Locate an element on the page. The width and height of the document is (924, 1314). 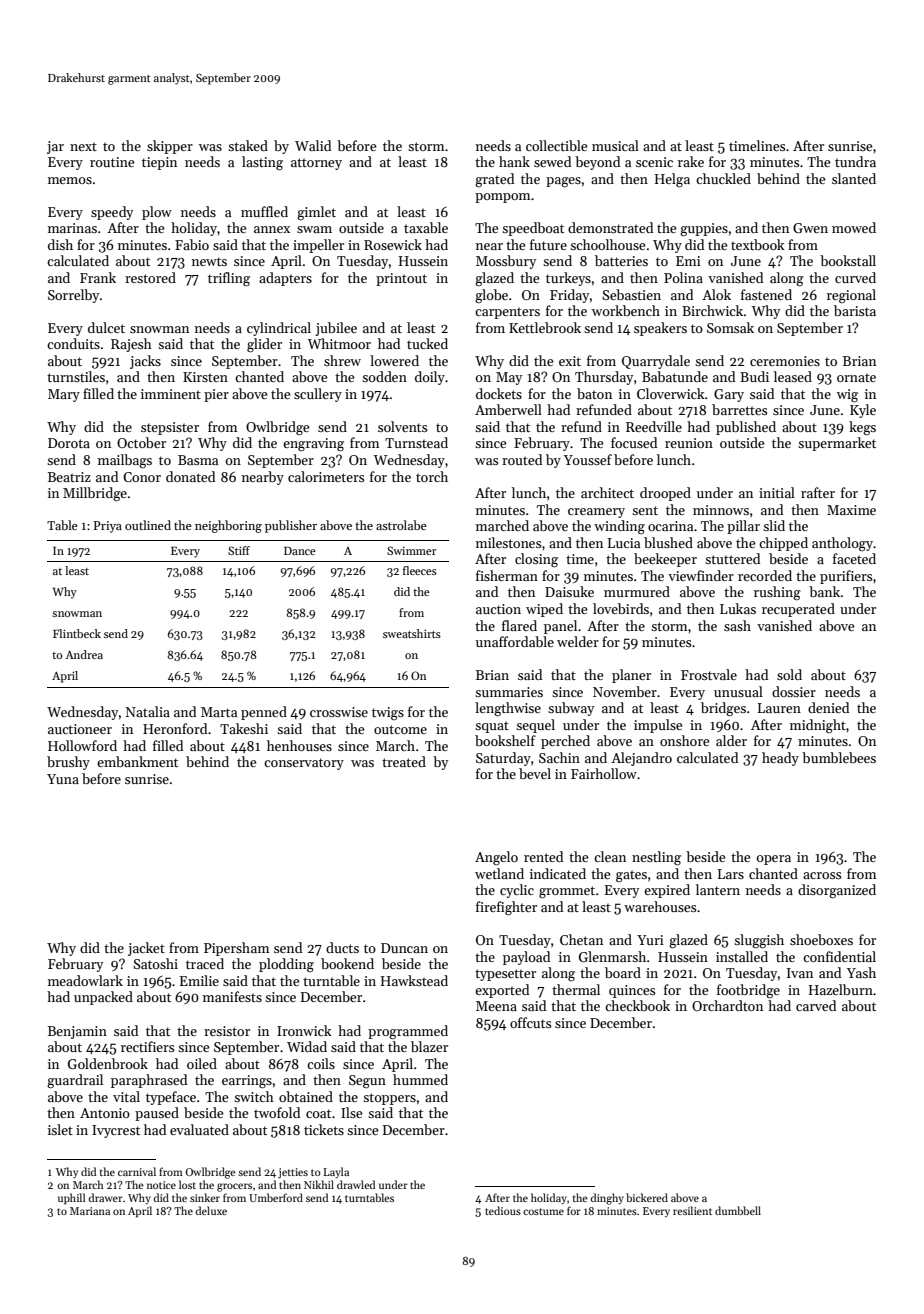
batteries is located at coordinates (621, 260).
